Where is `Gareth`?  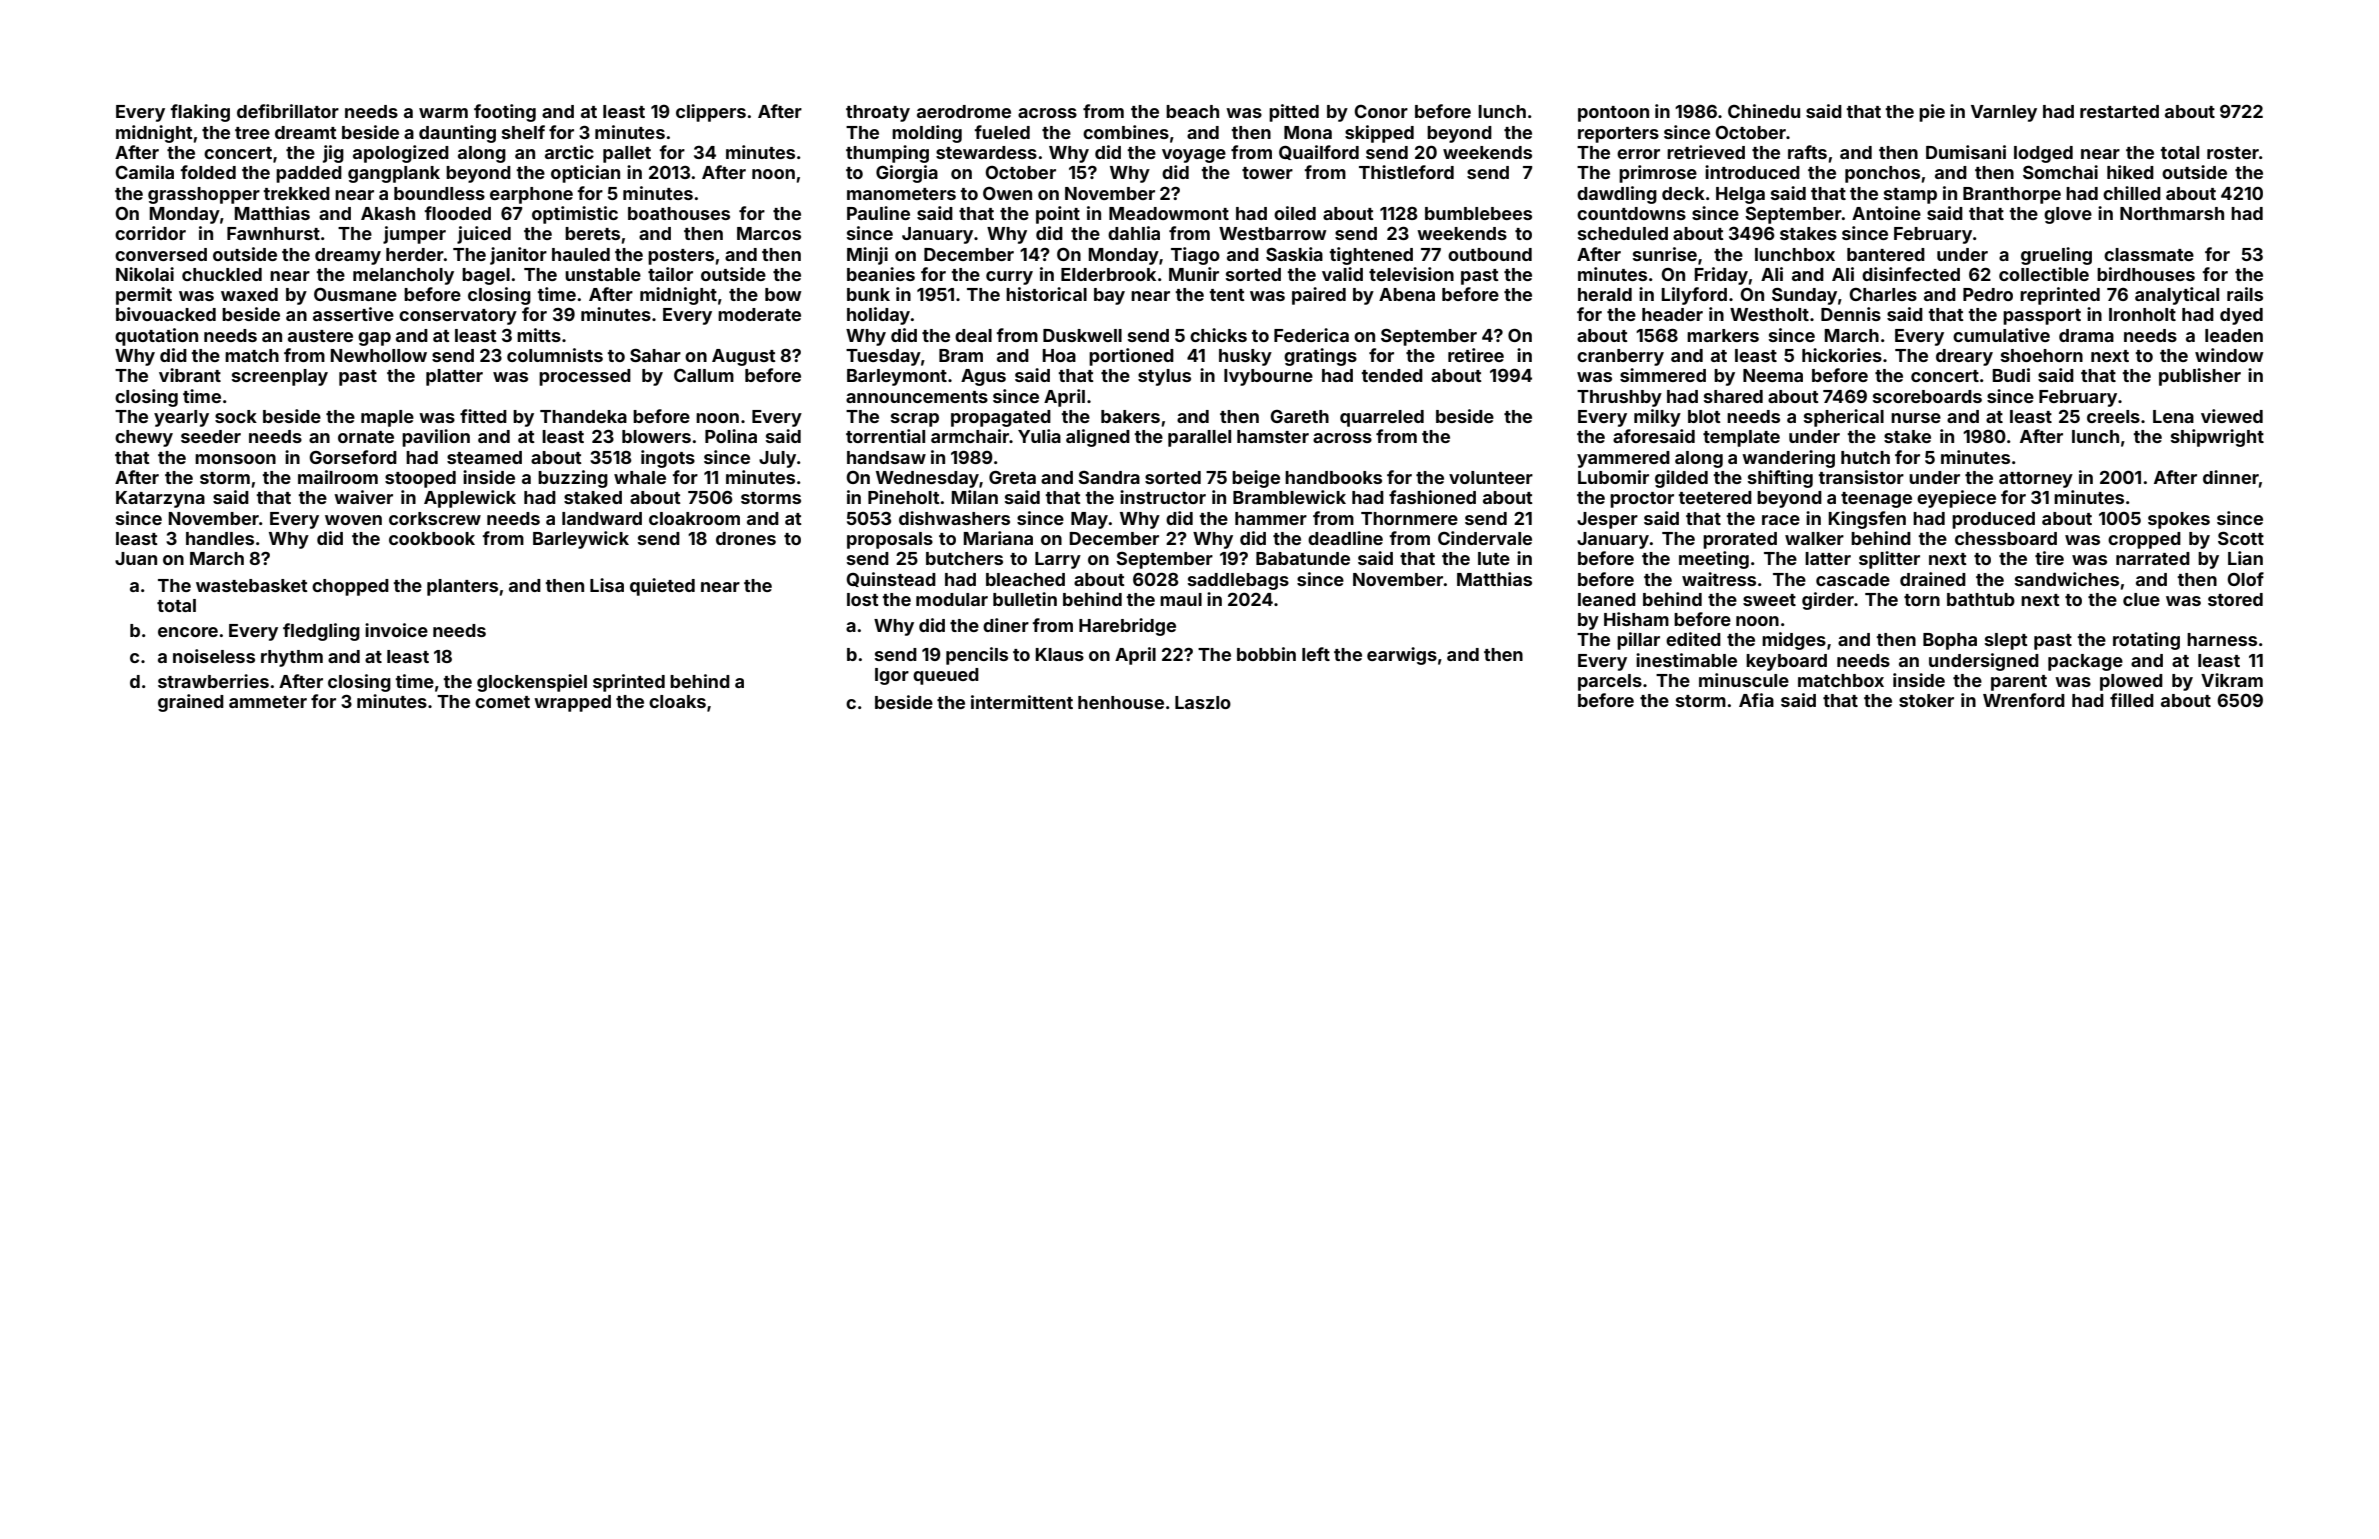 Gareth is located at coordinates (1299, 416).
